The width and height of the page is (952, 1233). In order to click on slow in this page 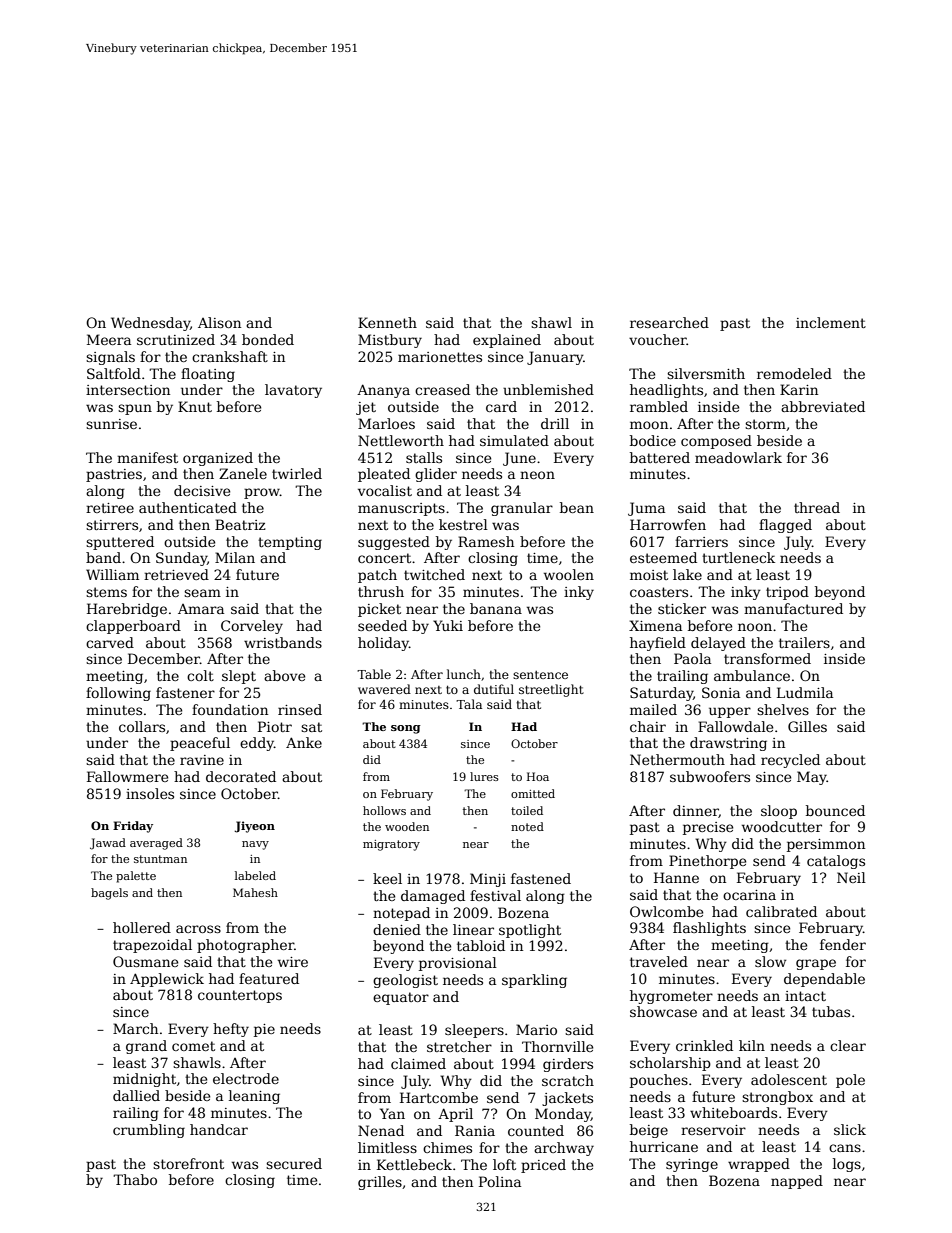, I will do `click(770, 961)`.
